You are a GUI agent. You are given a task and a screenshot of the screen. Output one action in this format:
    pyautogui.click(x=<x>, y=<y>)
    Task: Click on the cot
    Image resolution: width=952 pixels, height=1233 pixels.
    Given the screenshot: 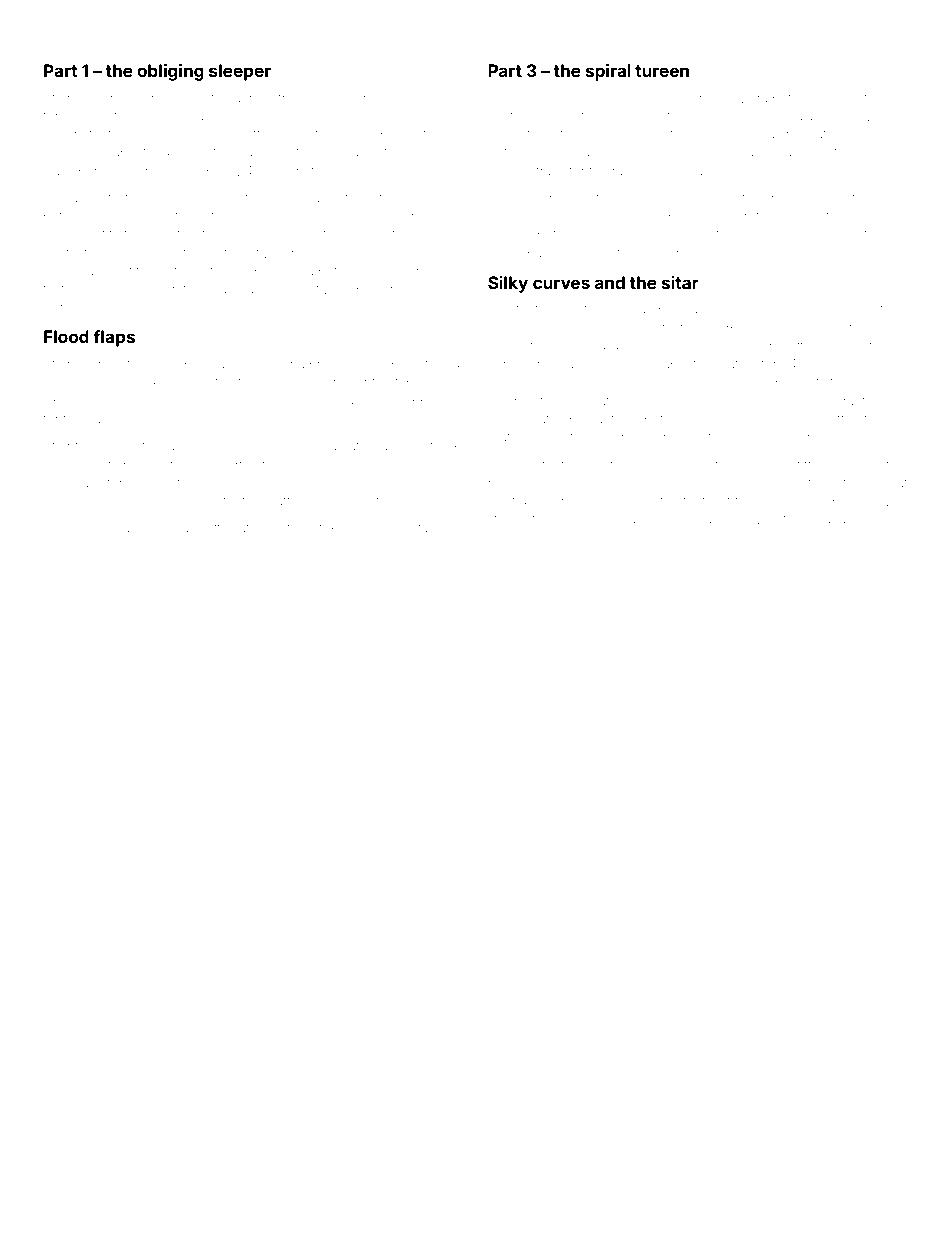 What is the action you would take?
    pyautogui.click(x=168, y=271)
